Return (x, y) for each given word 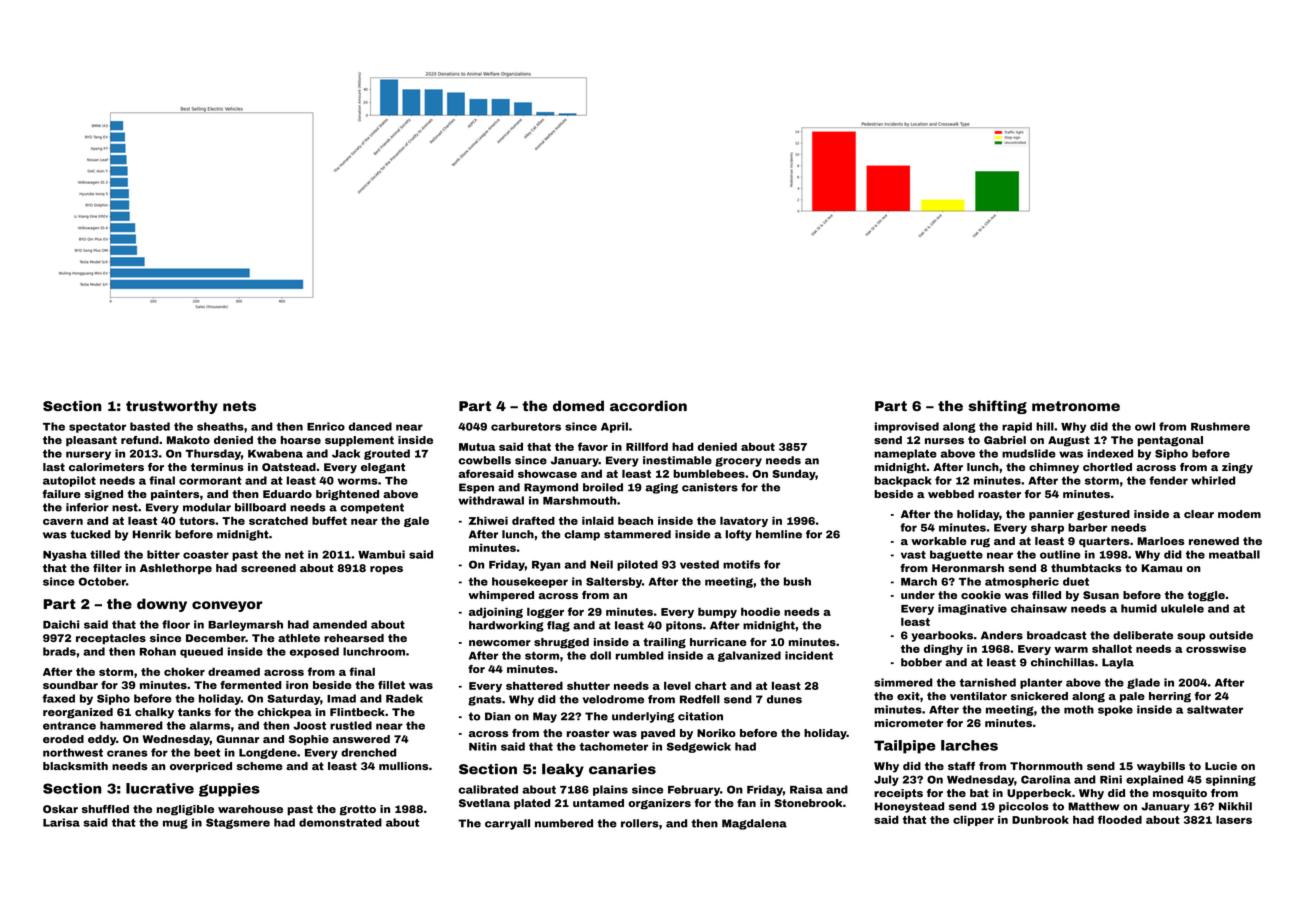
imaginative (972, 609)
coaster (206, 555)
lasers (1234, 819)
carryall (507, 824)
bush (797, 581)
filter (107, 568)
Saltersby (614, 582)
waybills (1161, 767)
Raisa (806, 789)
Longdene (268, 753)
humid (1139, 608)
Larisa (61, 822)
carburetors (526, 426)
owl (1145, 426)
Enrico (326, 426)
